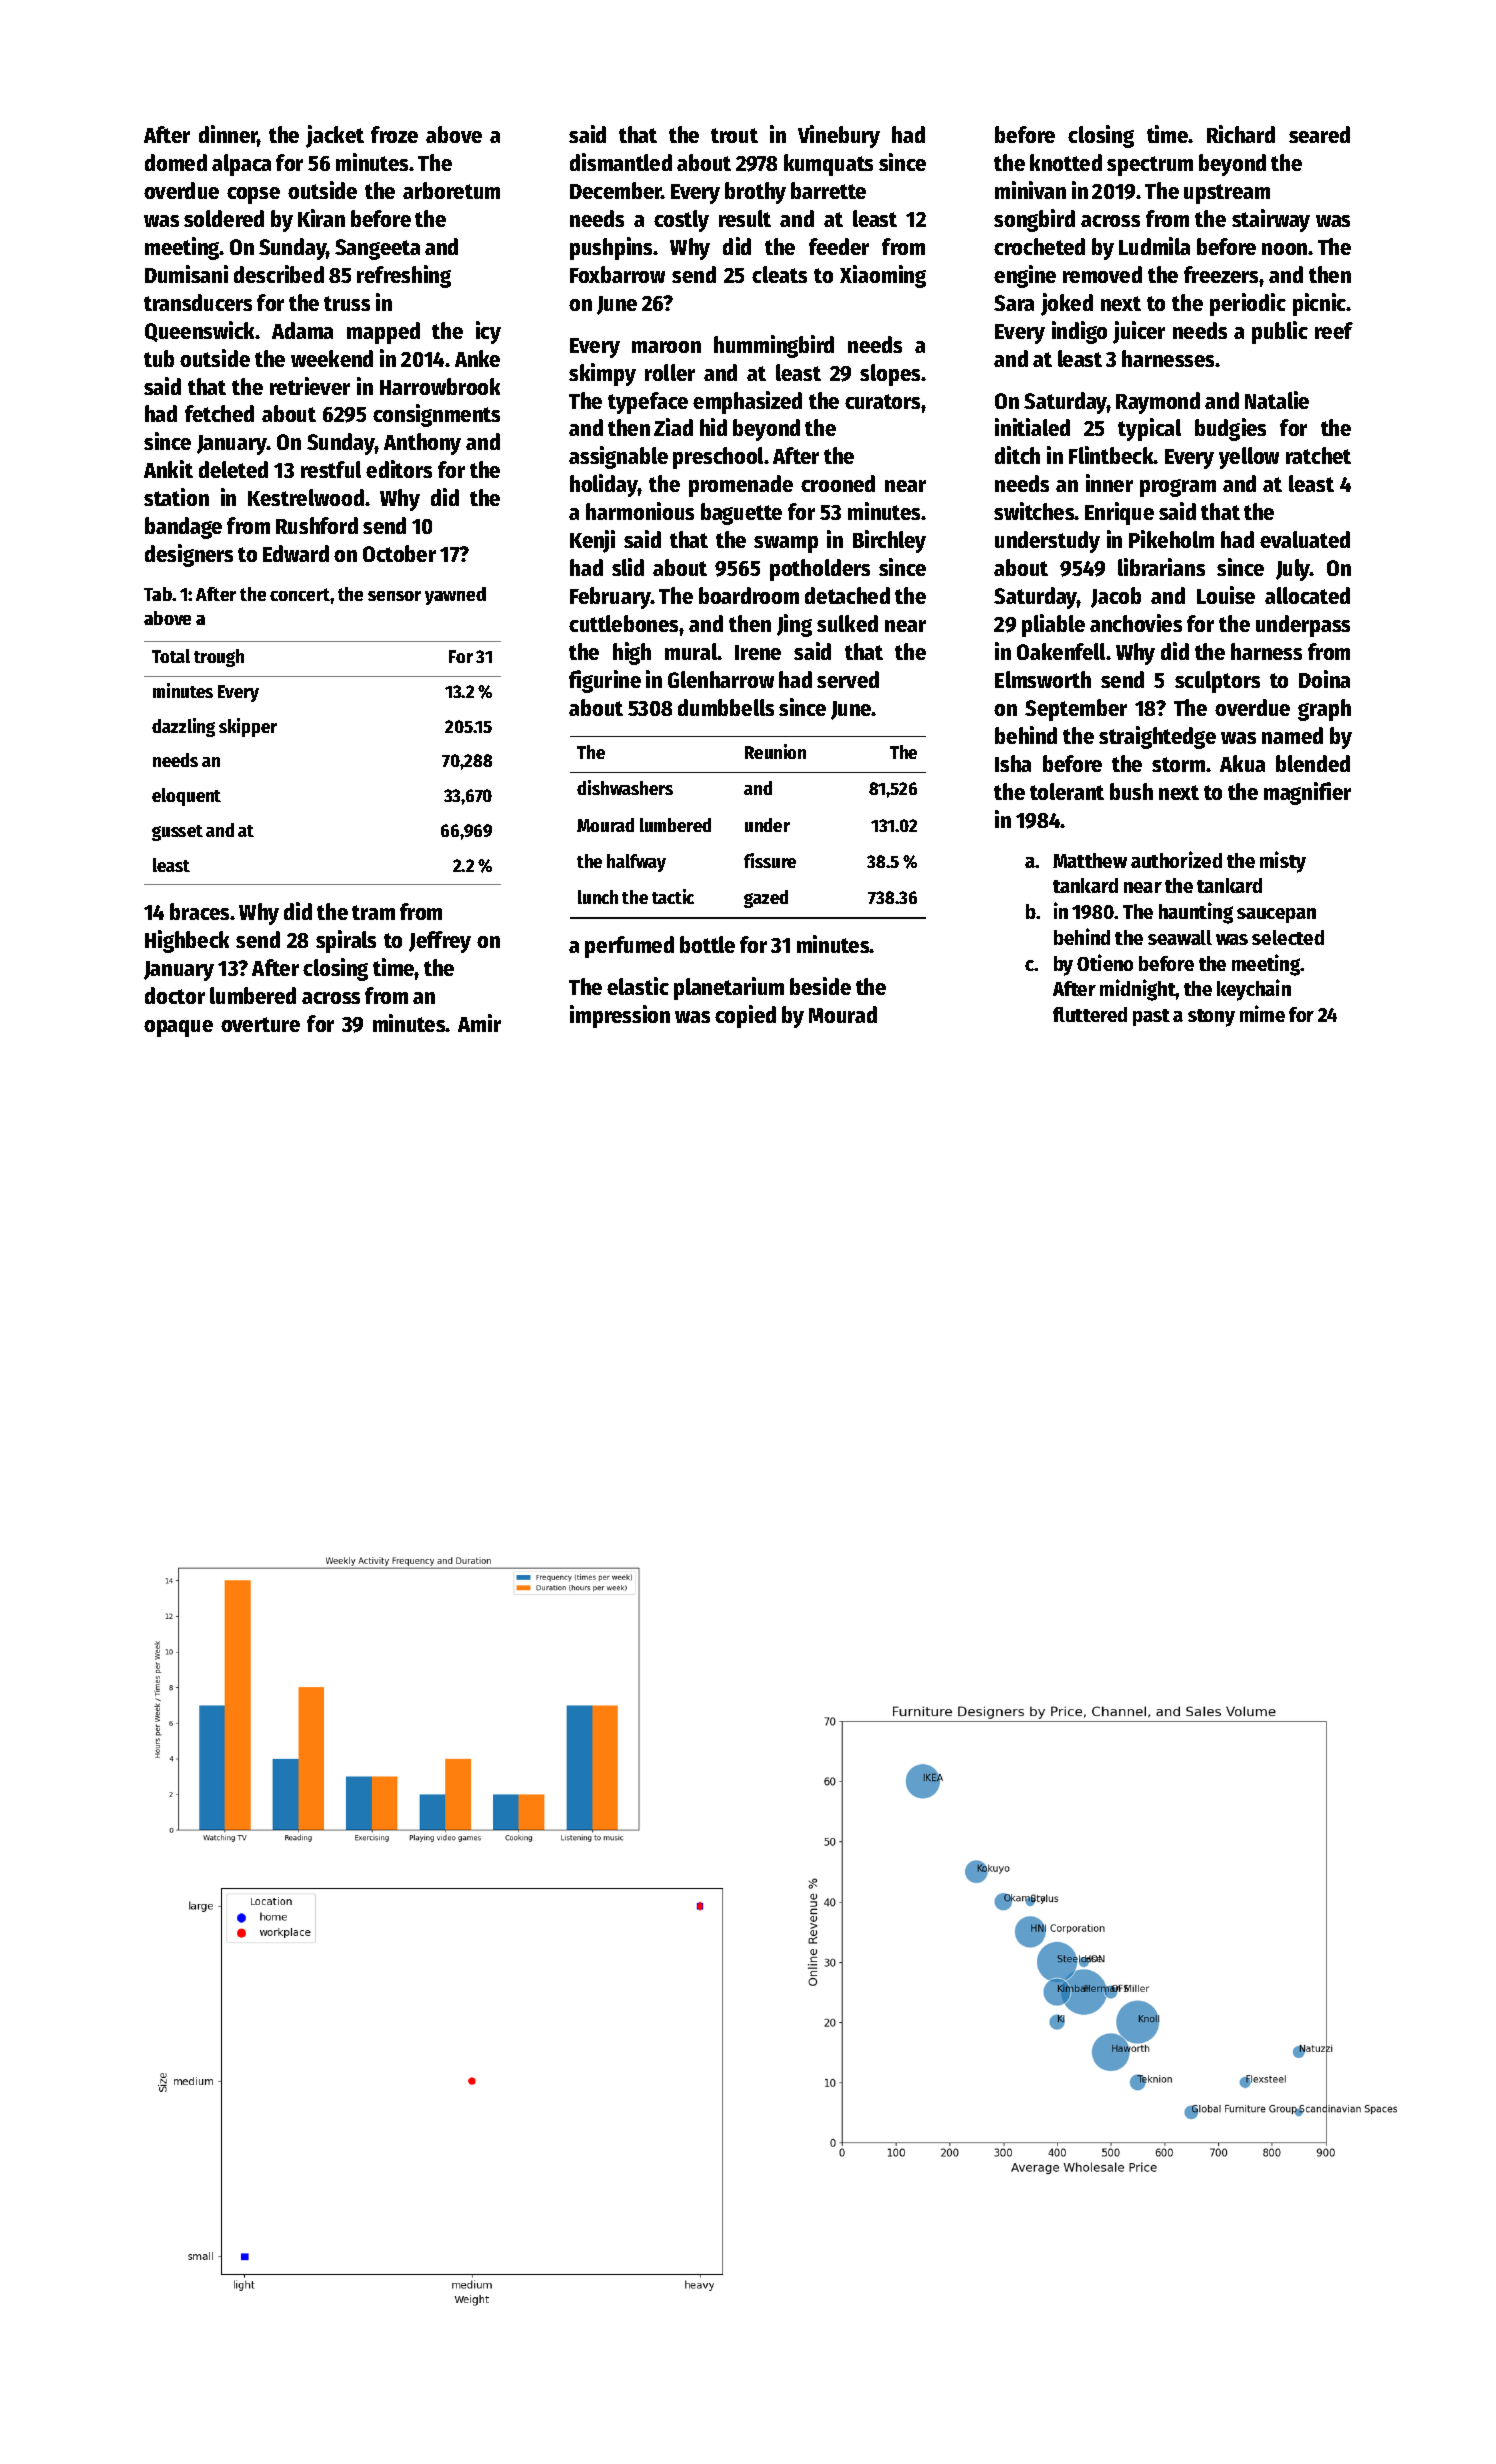  I want to click on detached, so click(847, 595).
